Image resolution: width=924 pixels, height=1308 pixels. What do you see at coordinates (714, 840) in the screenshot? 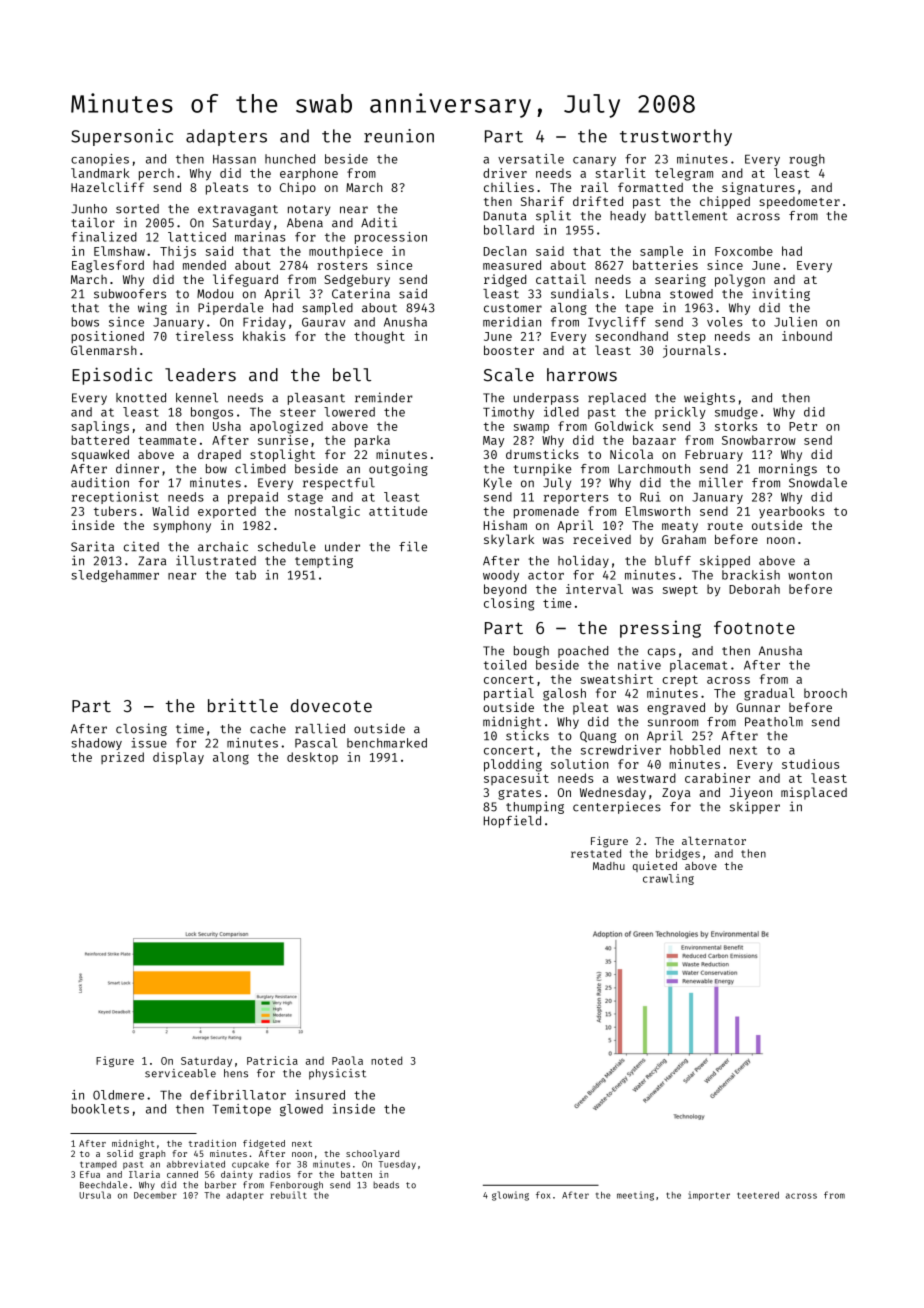
I see `alternator` at bounding box center [714, 840].
